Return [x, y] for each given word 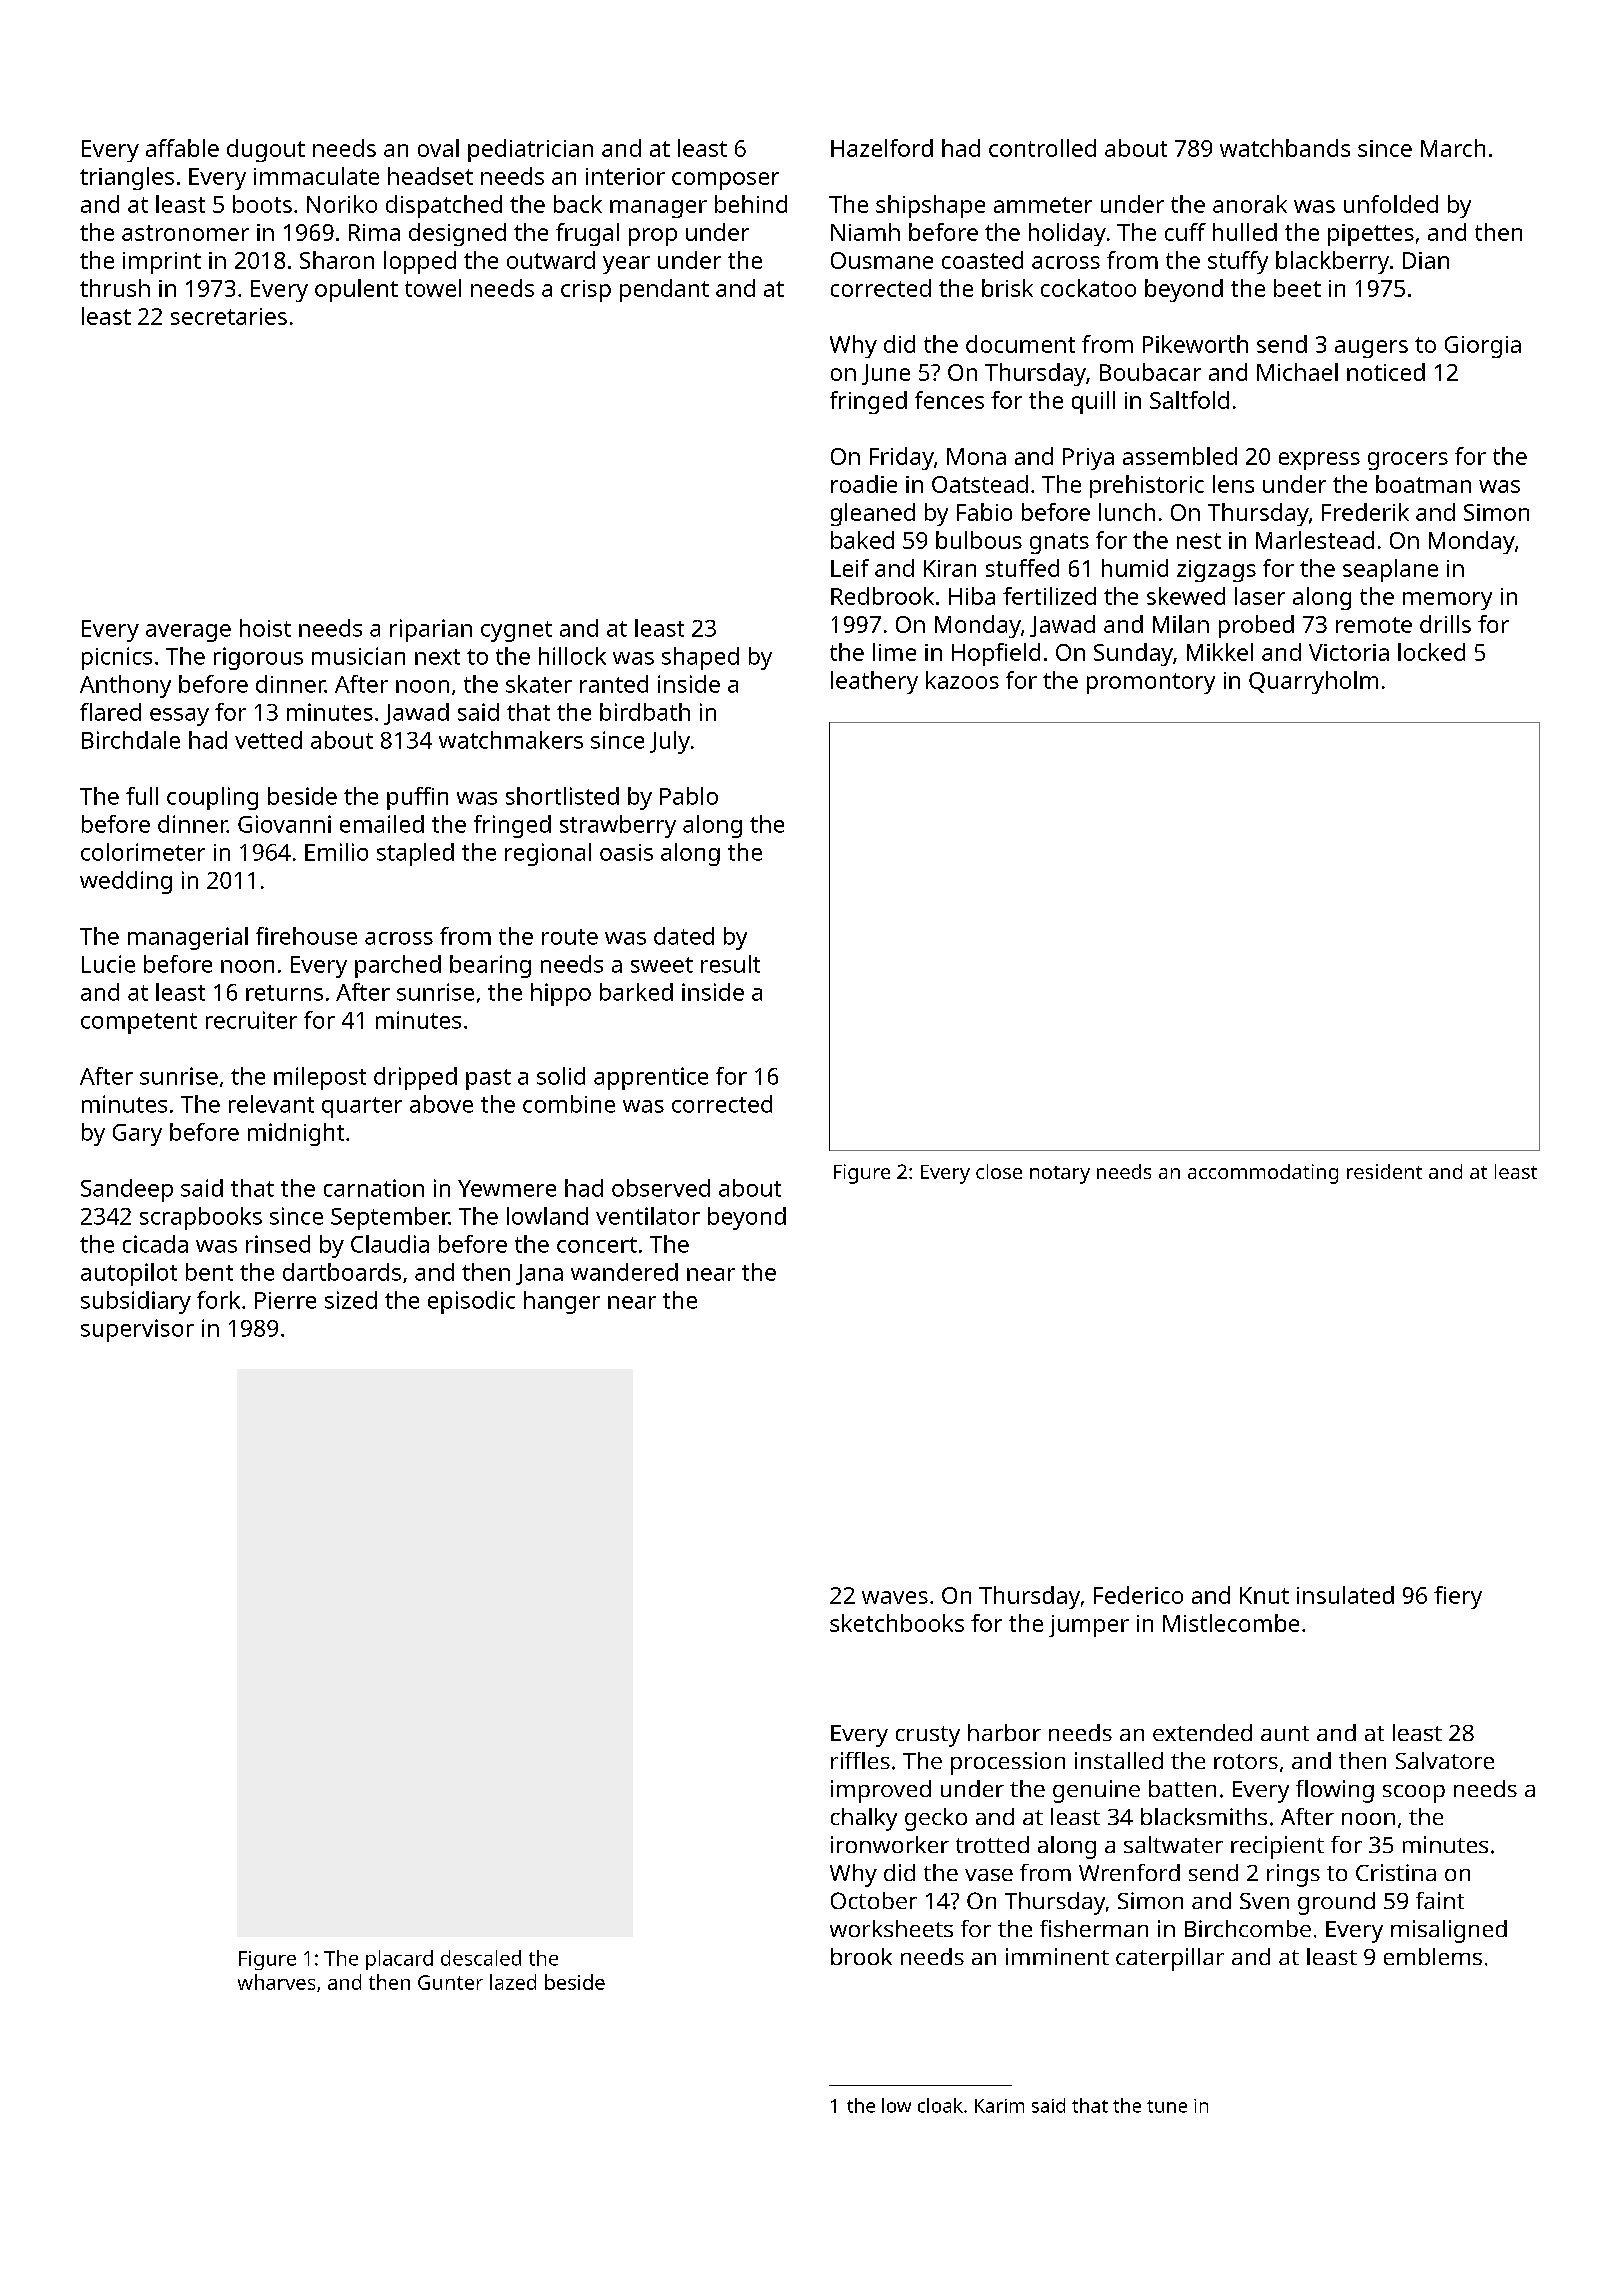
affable [182, 148]
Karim [999, 2106]
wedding [126, 882]
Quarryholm [1313, 682]
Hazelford [882, 148]
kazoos [962, 680]
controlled [1042, 148]
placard [399, 1960]
